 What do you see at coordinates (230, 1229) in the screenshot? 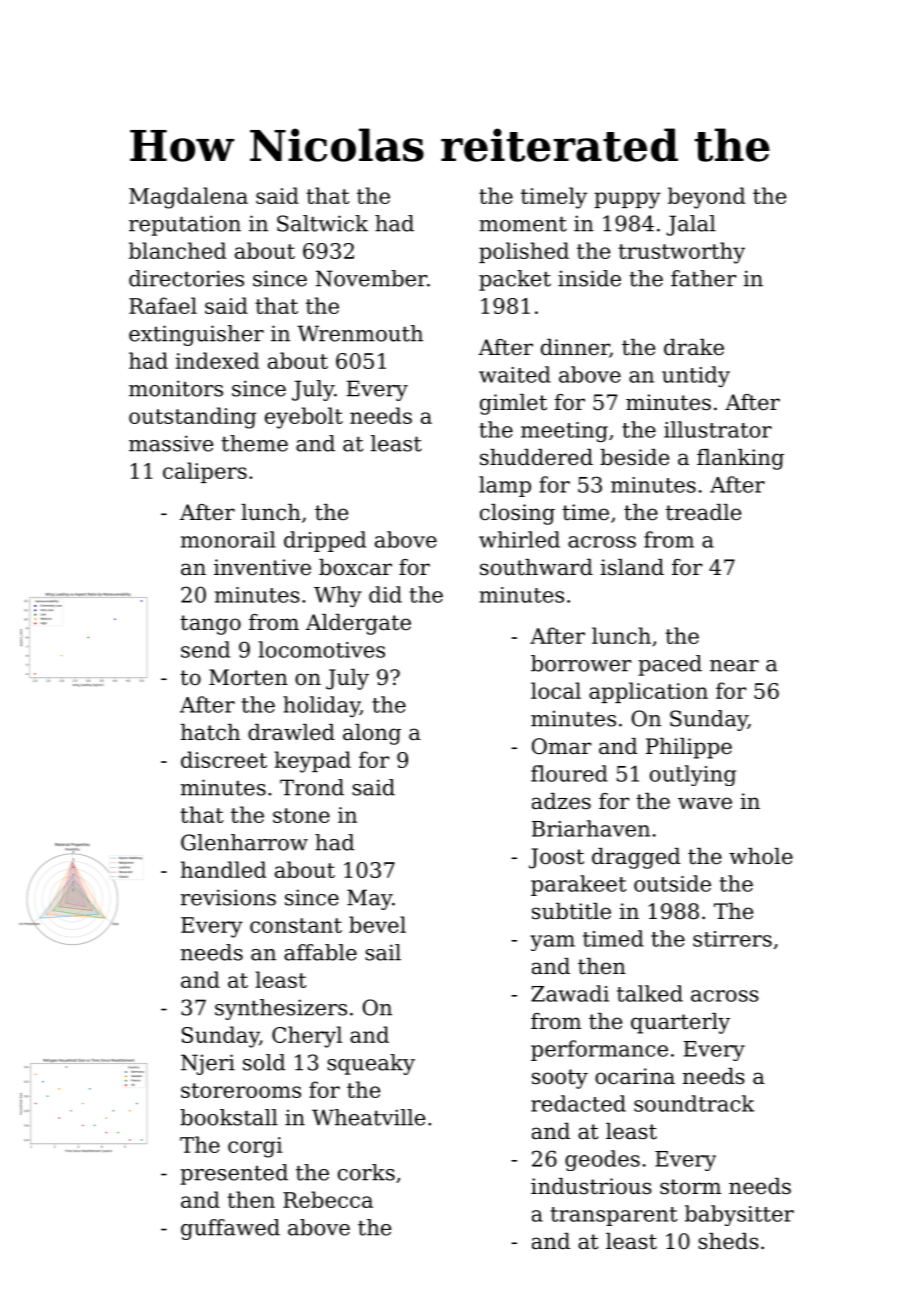
I see `guffawed` at bounding box center [230, 1229].
